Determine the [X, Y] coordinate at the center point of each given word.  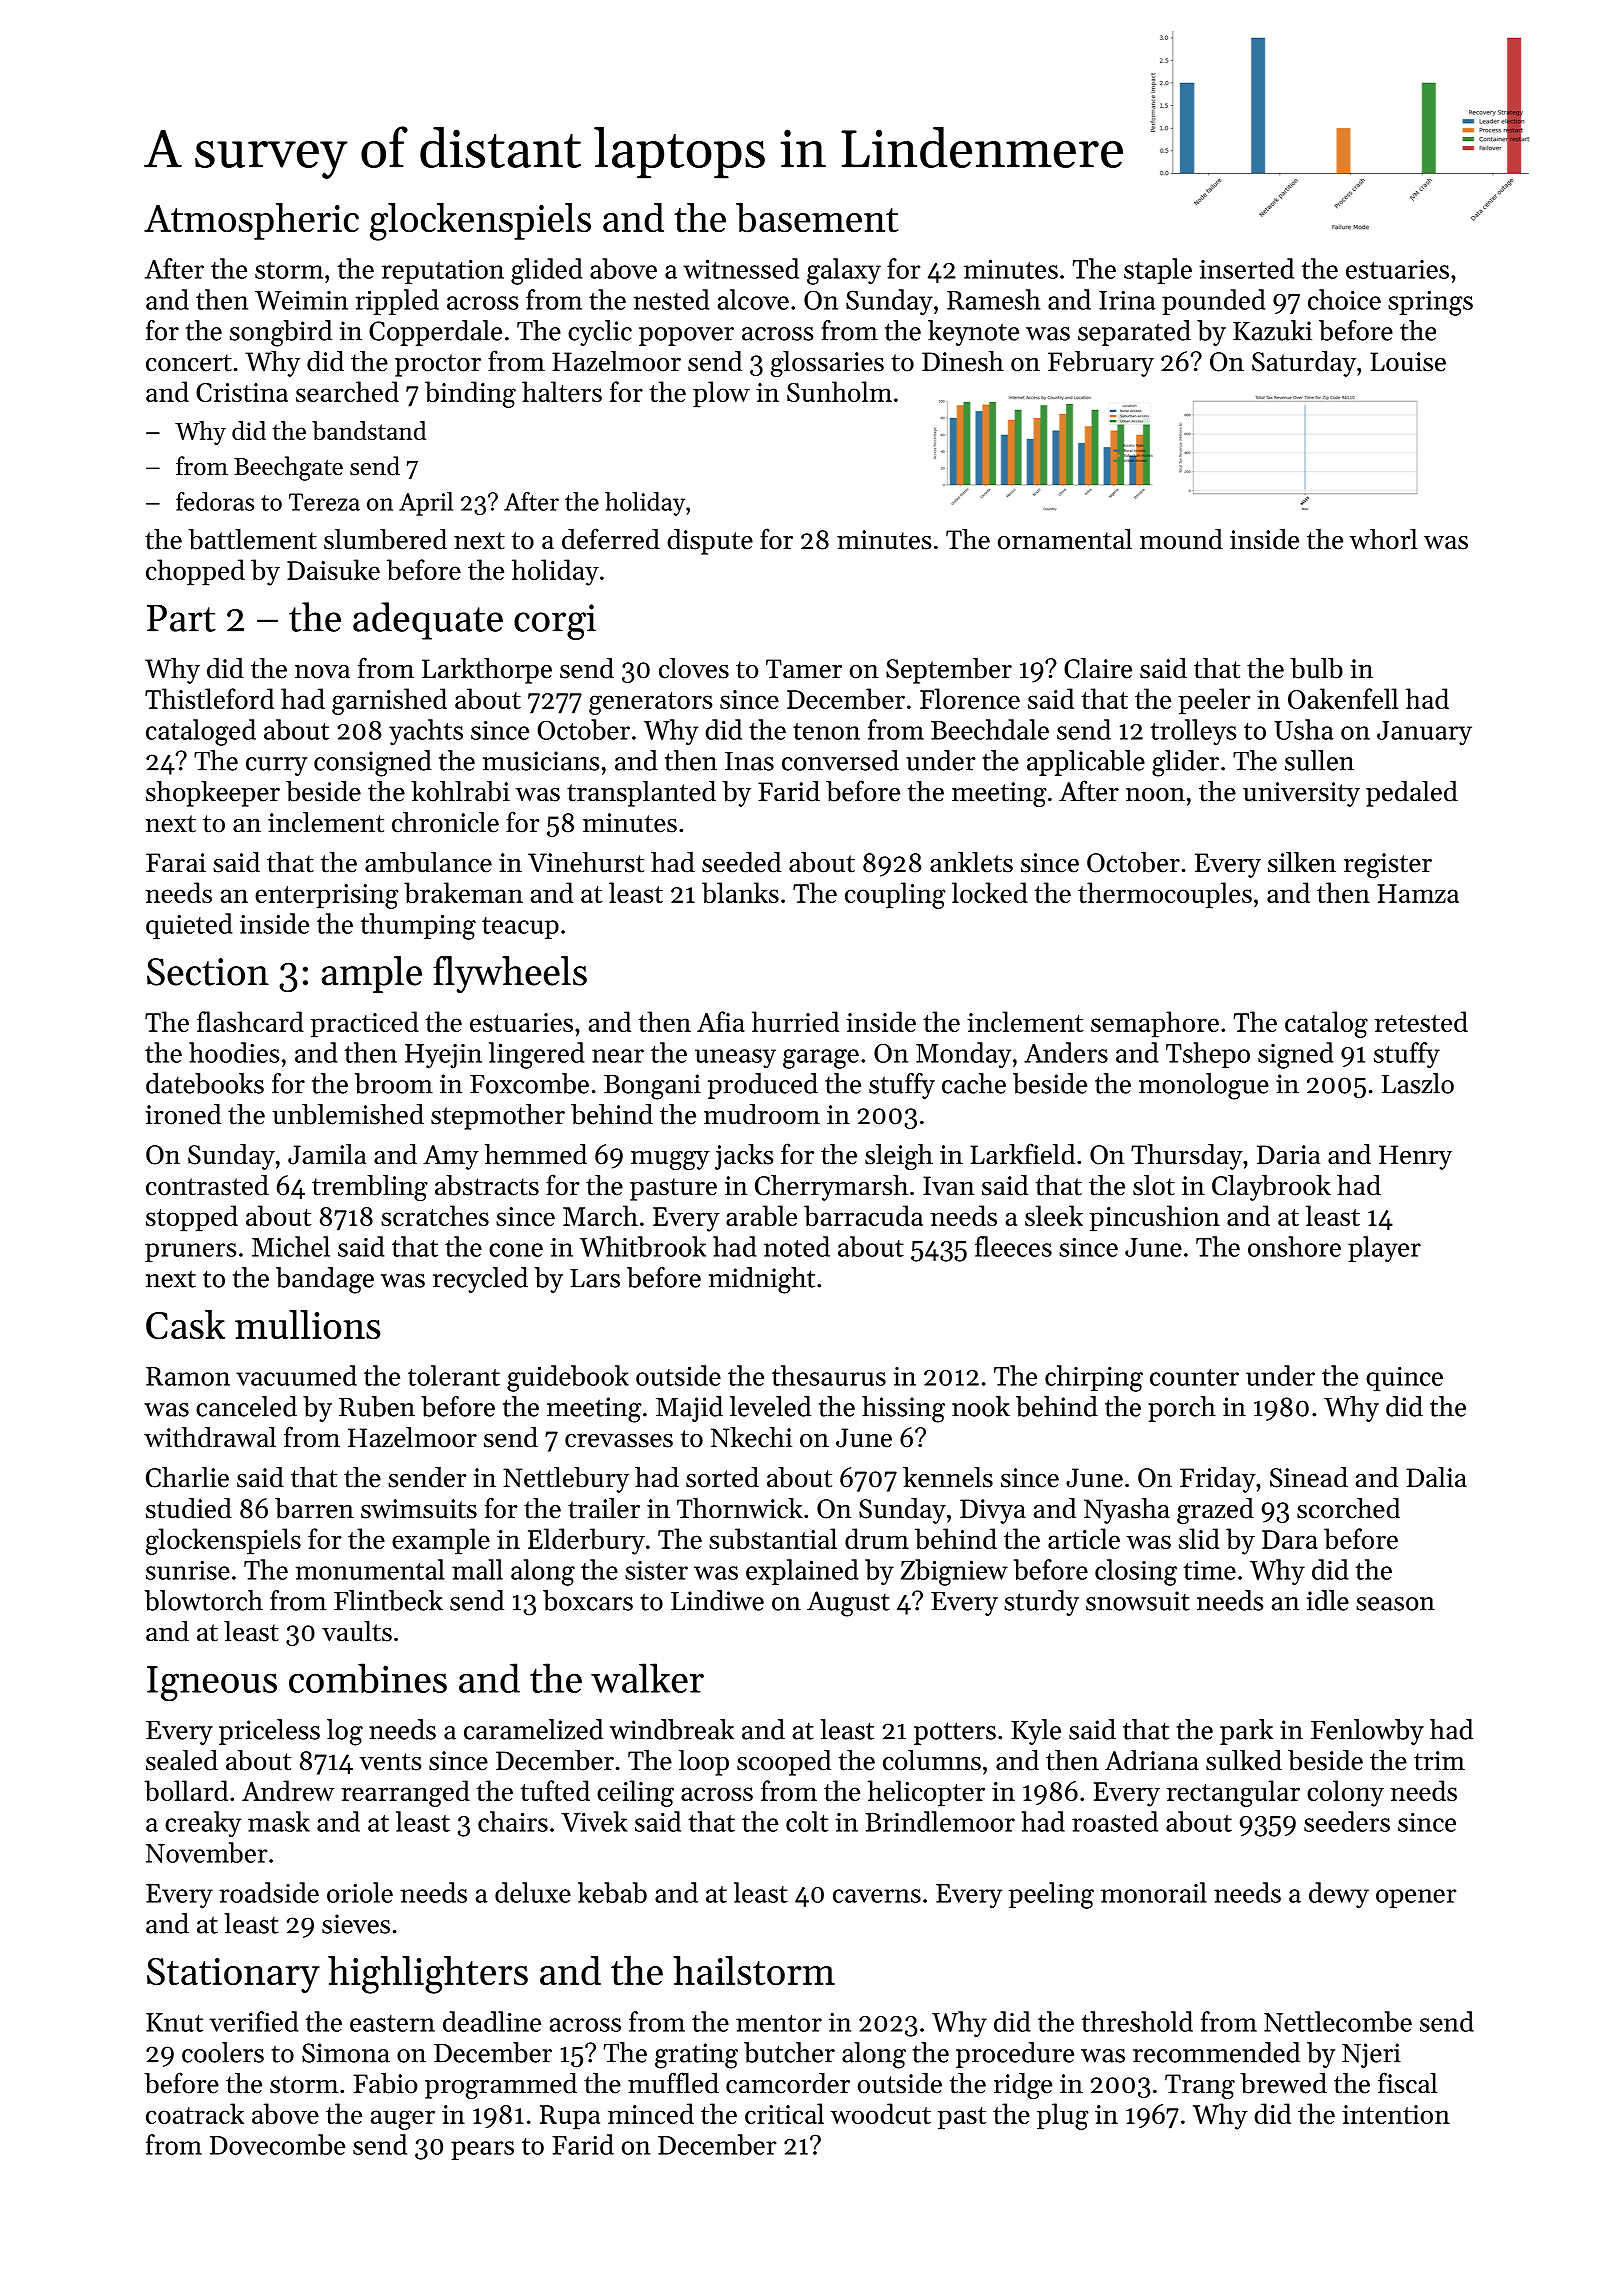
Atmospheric [251, 221]
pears [482, 2150]
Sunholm [839, 391]
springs [1430, 303]
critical [784, 2113]
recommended [1216, 2052]
